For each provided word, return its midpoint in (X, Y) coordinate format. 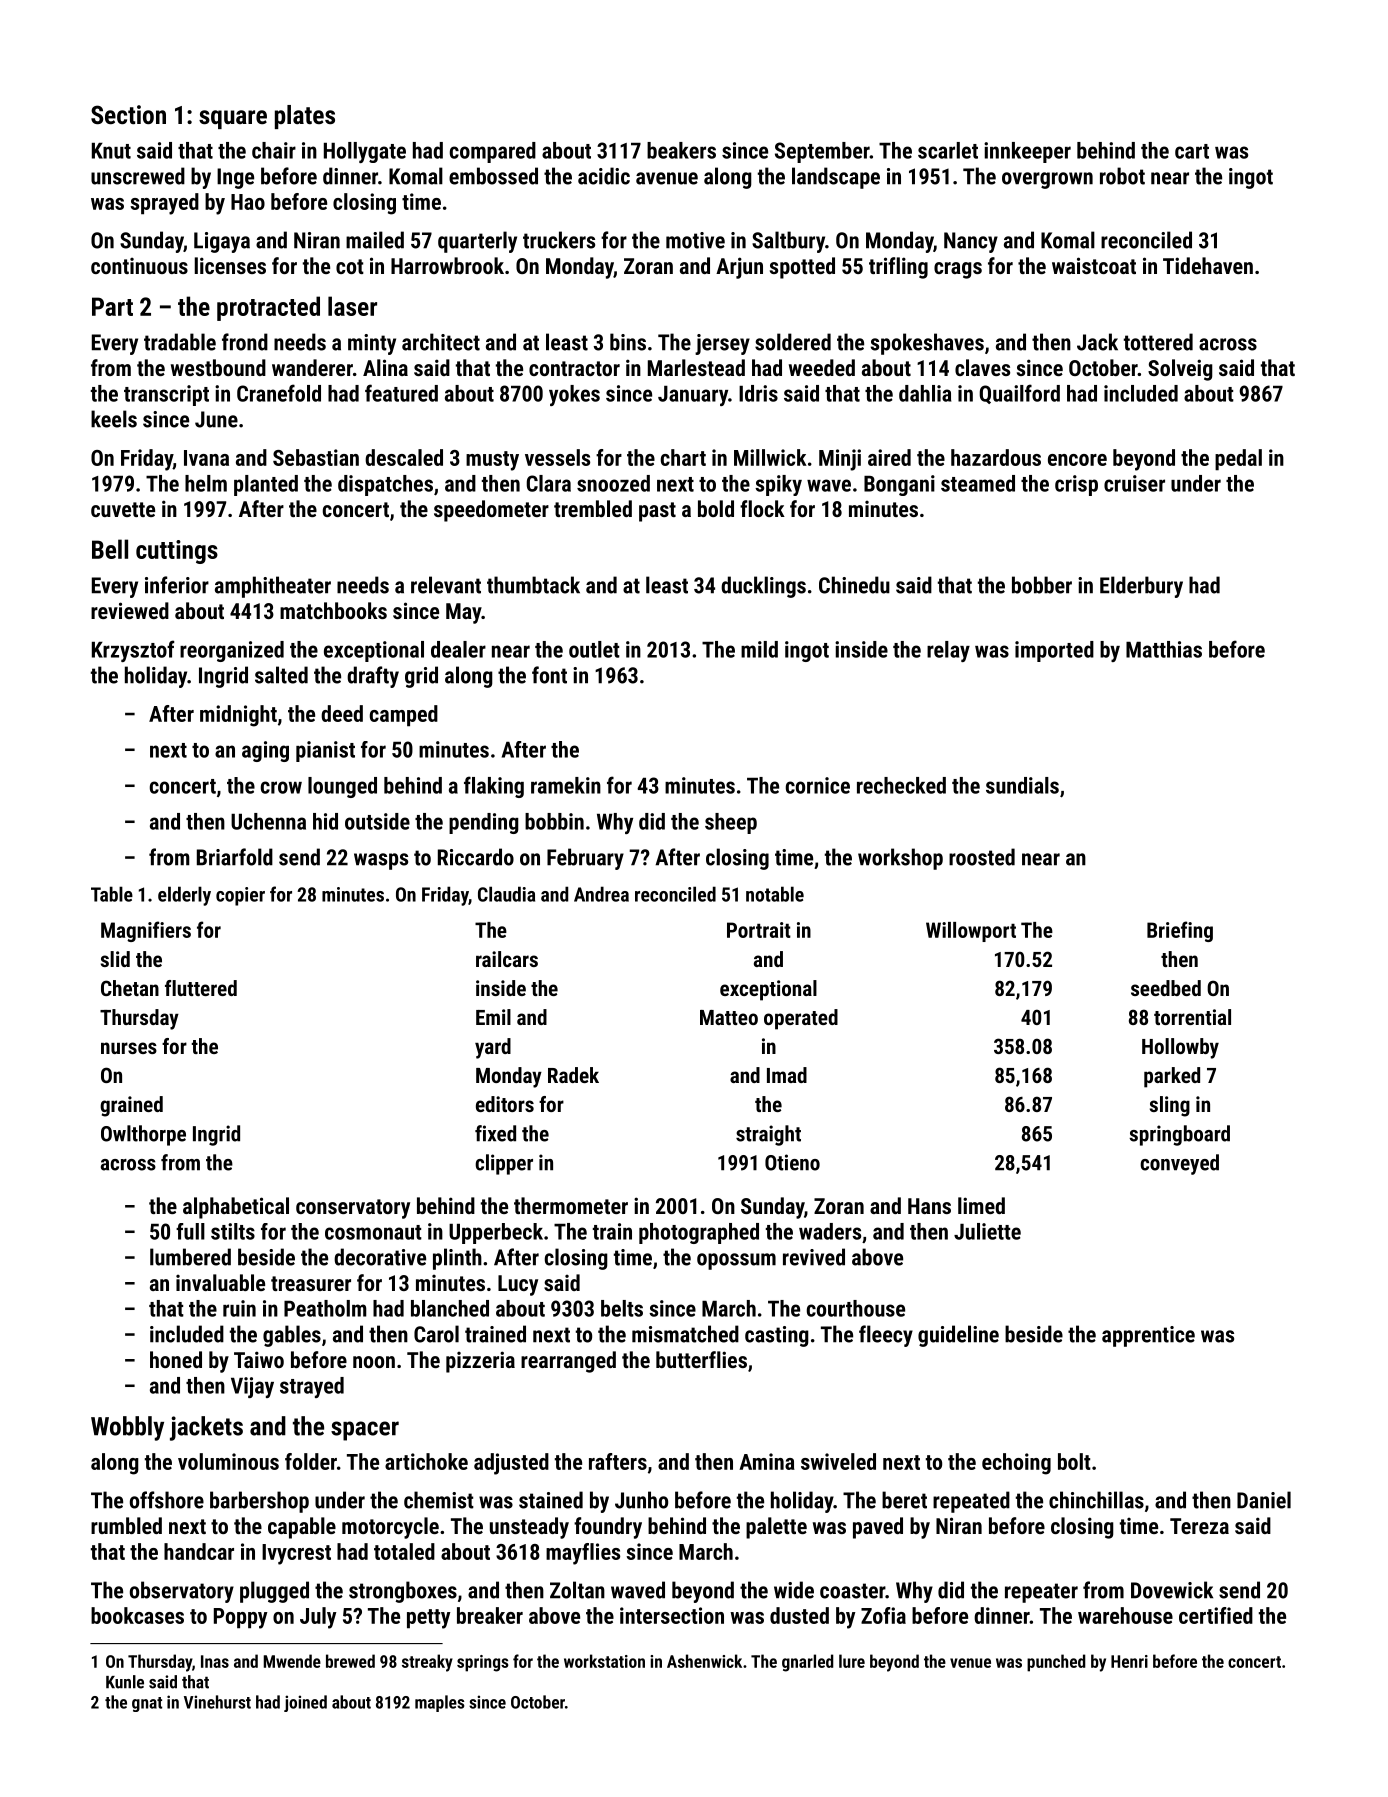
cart (1192, 151)
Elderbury (1141, 587)
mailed (375, 240)
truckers (559, 240)
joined (305, 1703)
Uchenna (268, 821)
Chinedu (854, 585)
